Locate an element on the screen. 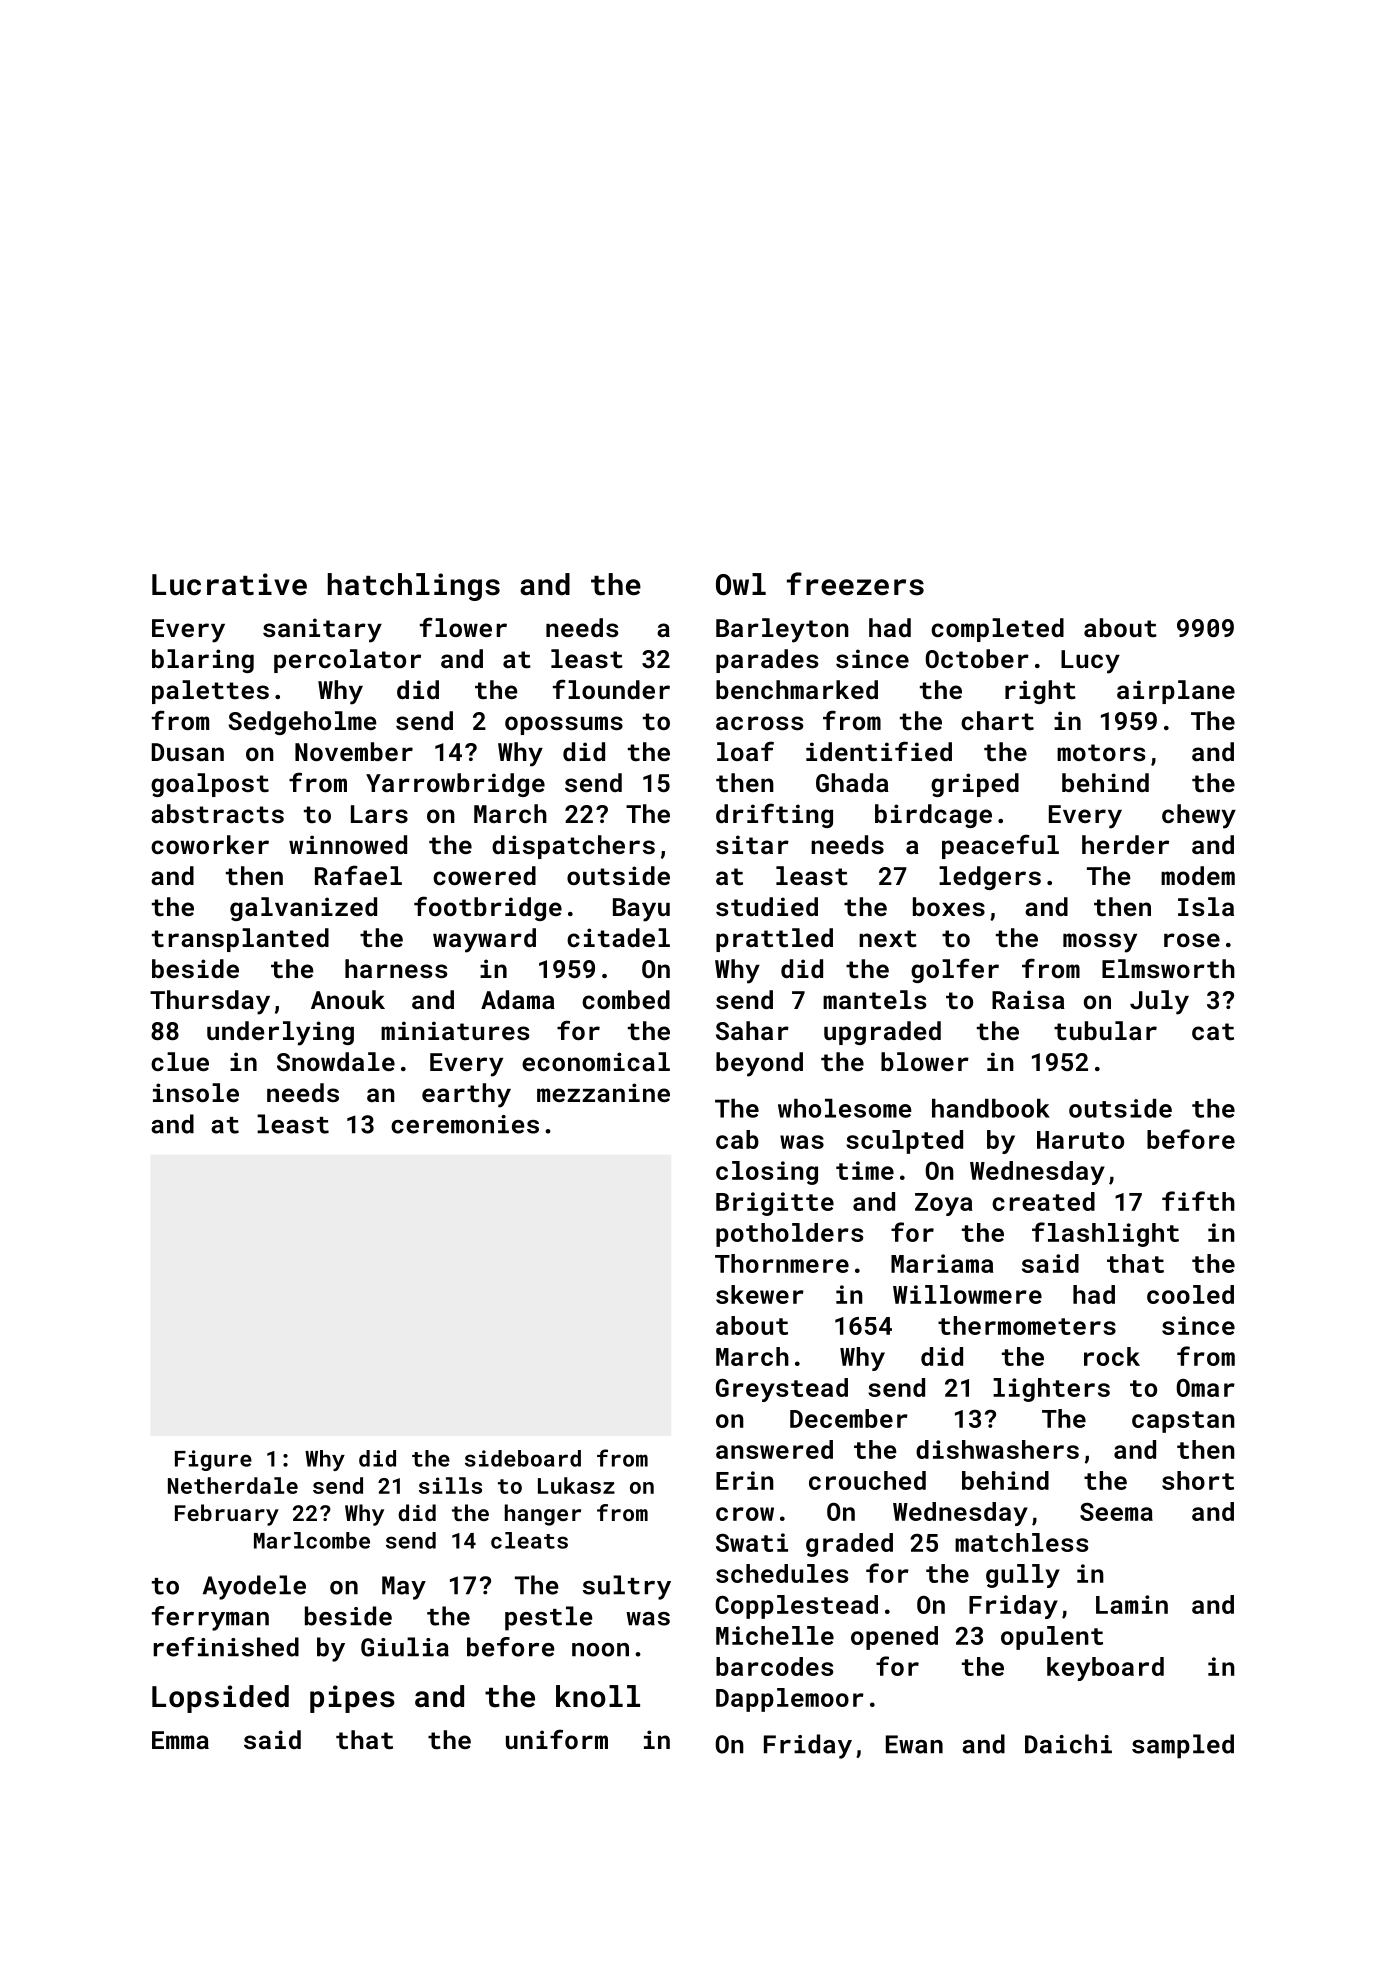 The height and width of the screenshot is (1969, 1386). Lucrative is located at coordinates (229, 584).
